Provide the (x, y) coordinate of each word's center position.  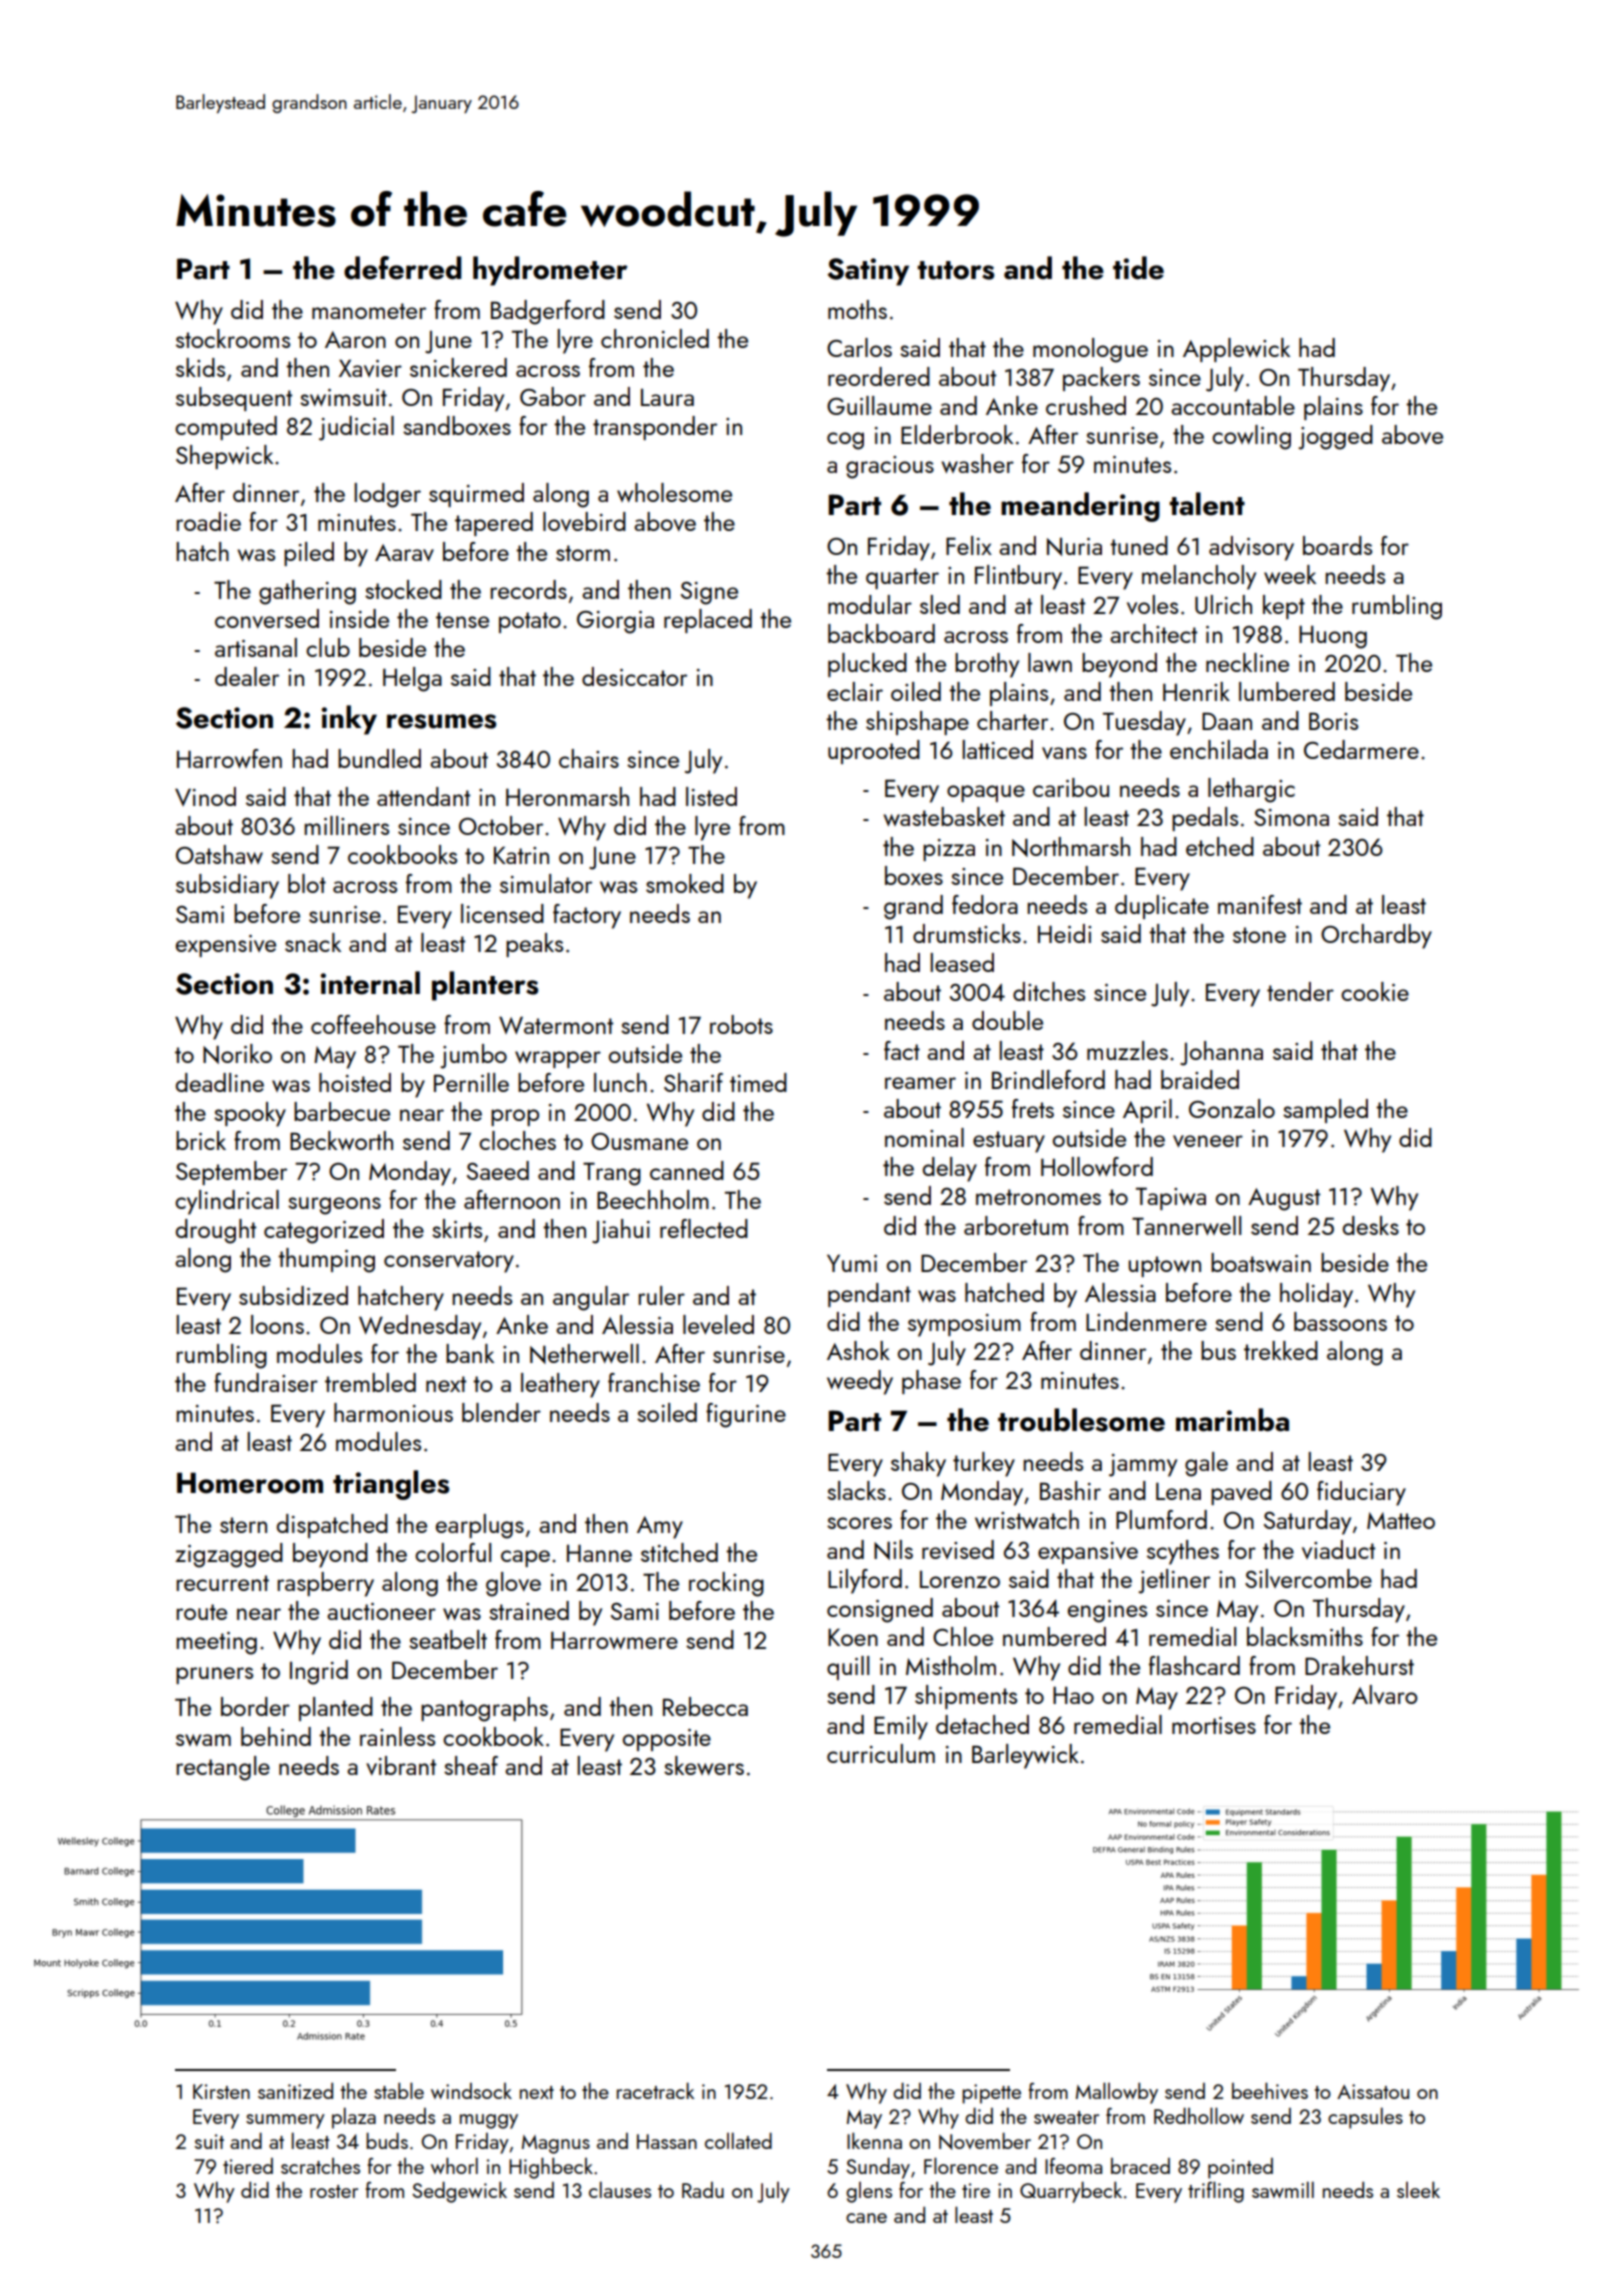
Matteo (1401, 1520)
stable (399, 2090)
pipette (991, 2094)
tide (1138, 268)
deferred (402, 268)
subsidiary (227, 886)
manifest (1260, 904)
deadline (220, 1082)
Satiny (868, 272)
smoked (685, 883)
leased (962, 962)
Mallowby (1117, 2093)
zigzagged (229, 1555)
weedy (860, 1382)
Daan (1227, 721)
